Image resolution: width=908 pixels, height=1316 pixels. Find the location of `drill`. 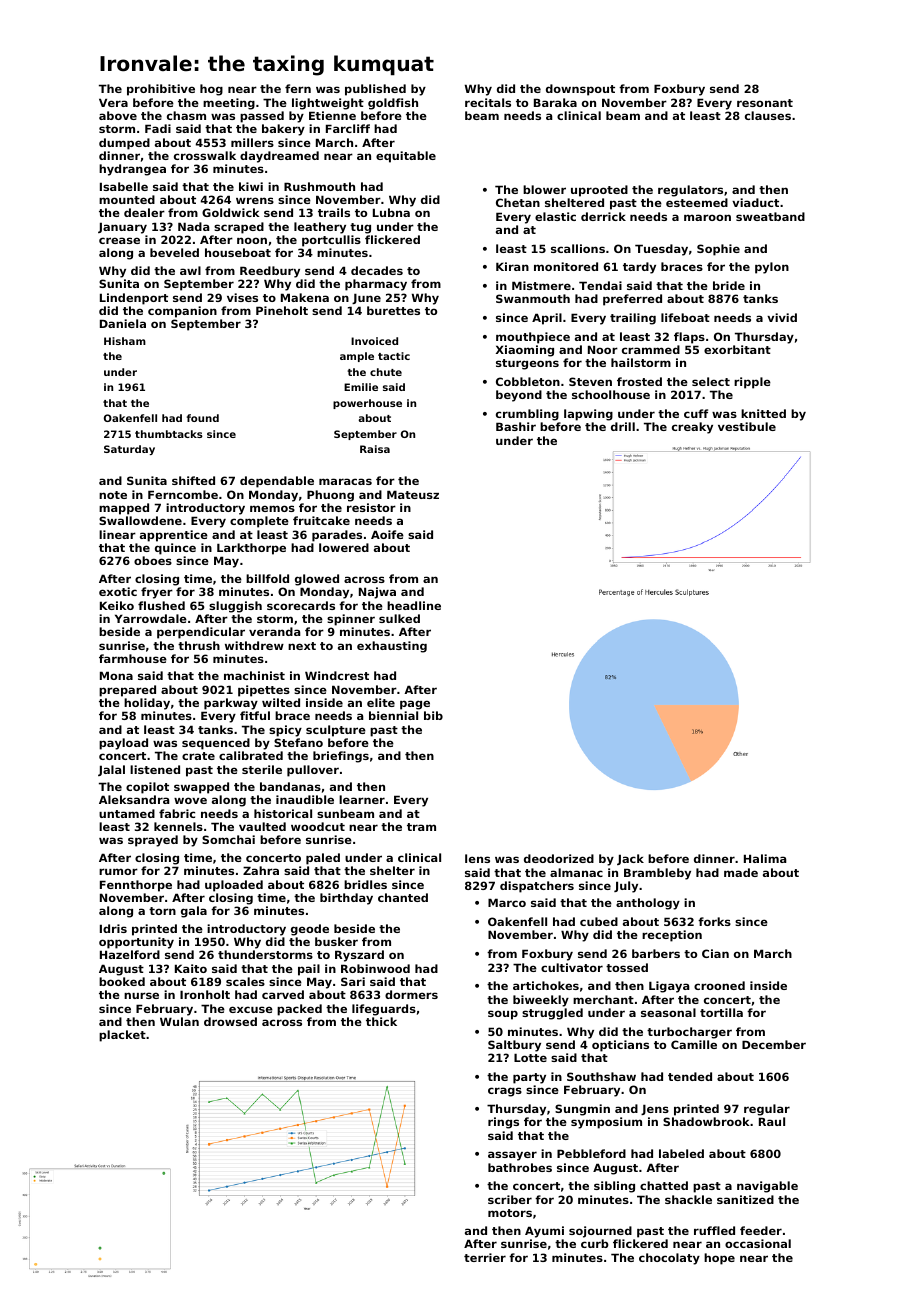

drill is located at coordinates (623, 426).
